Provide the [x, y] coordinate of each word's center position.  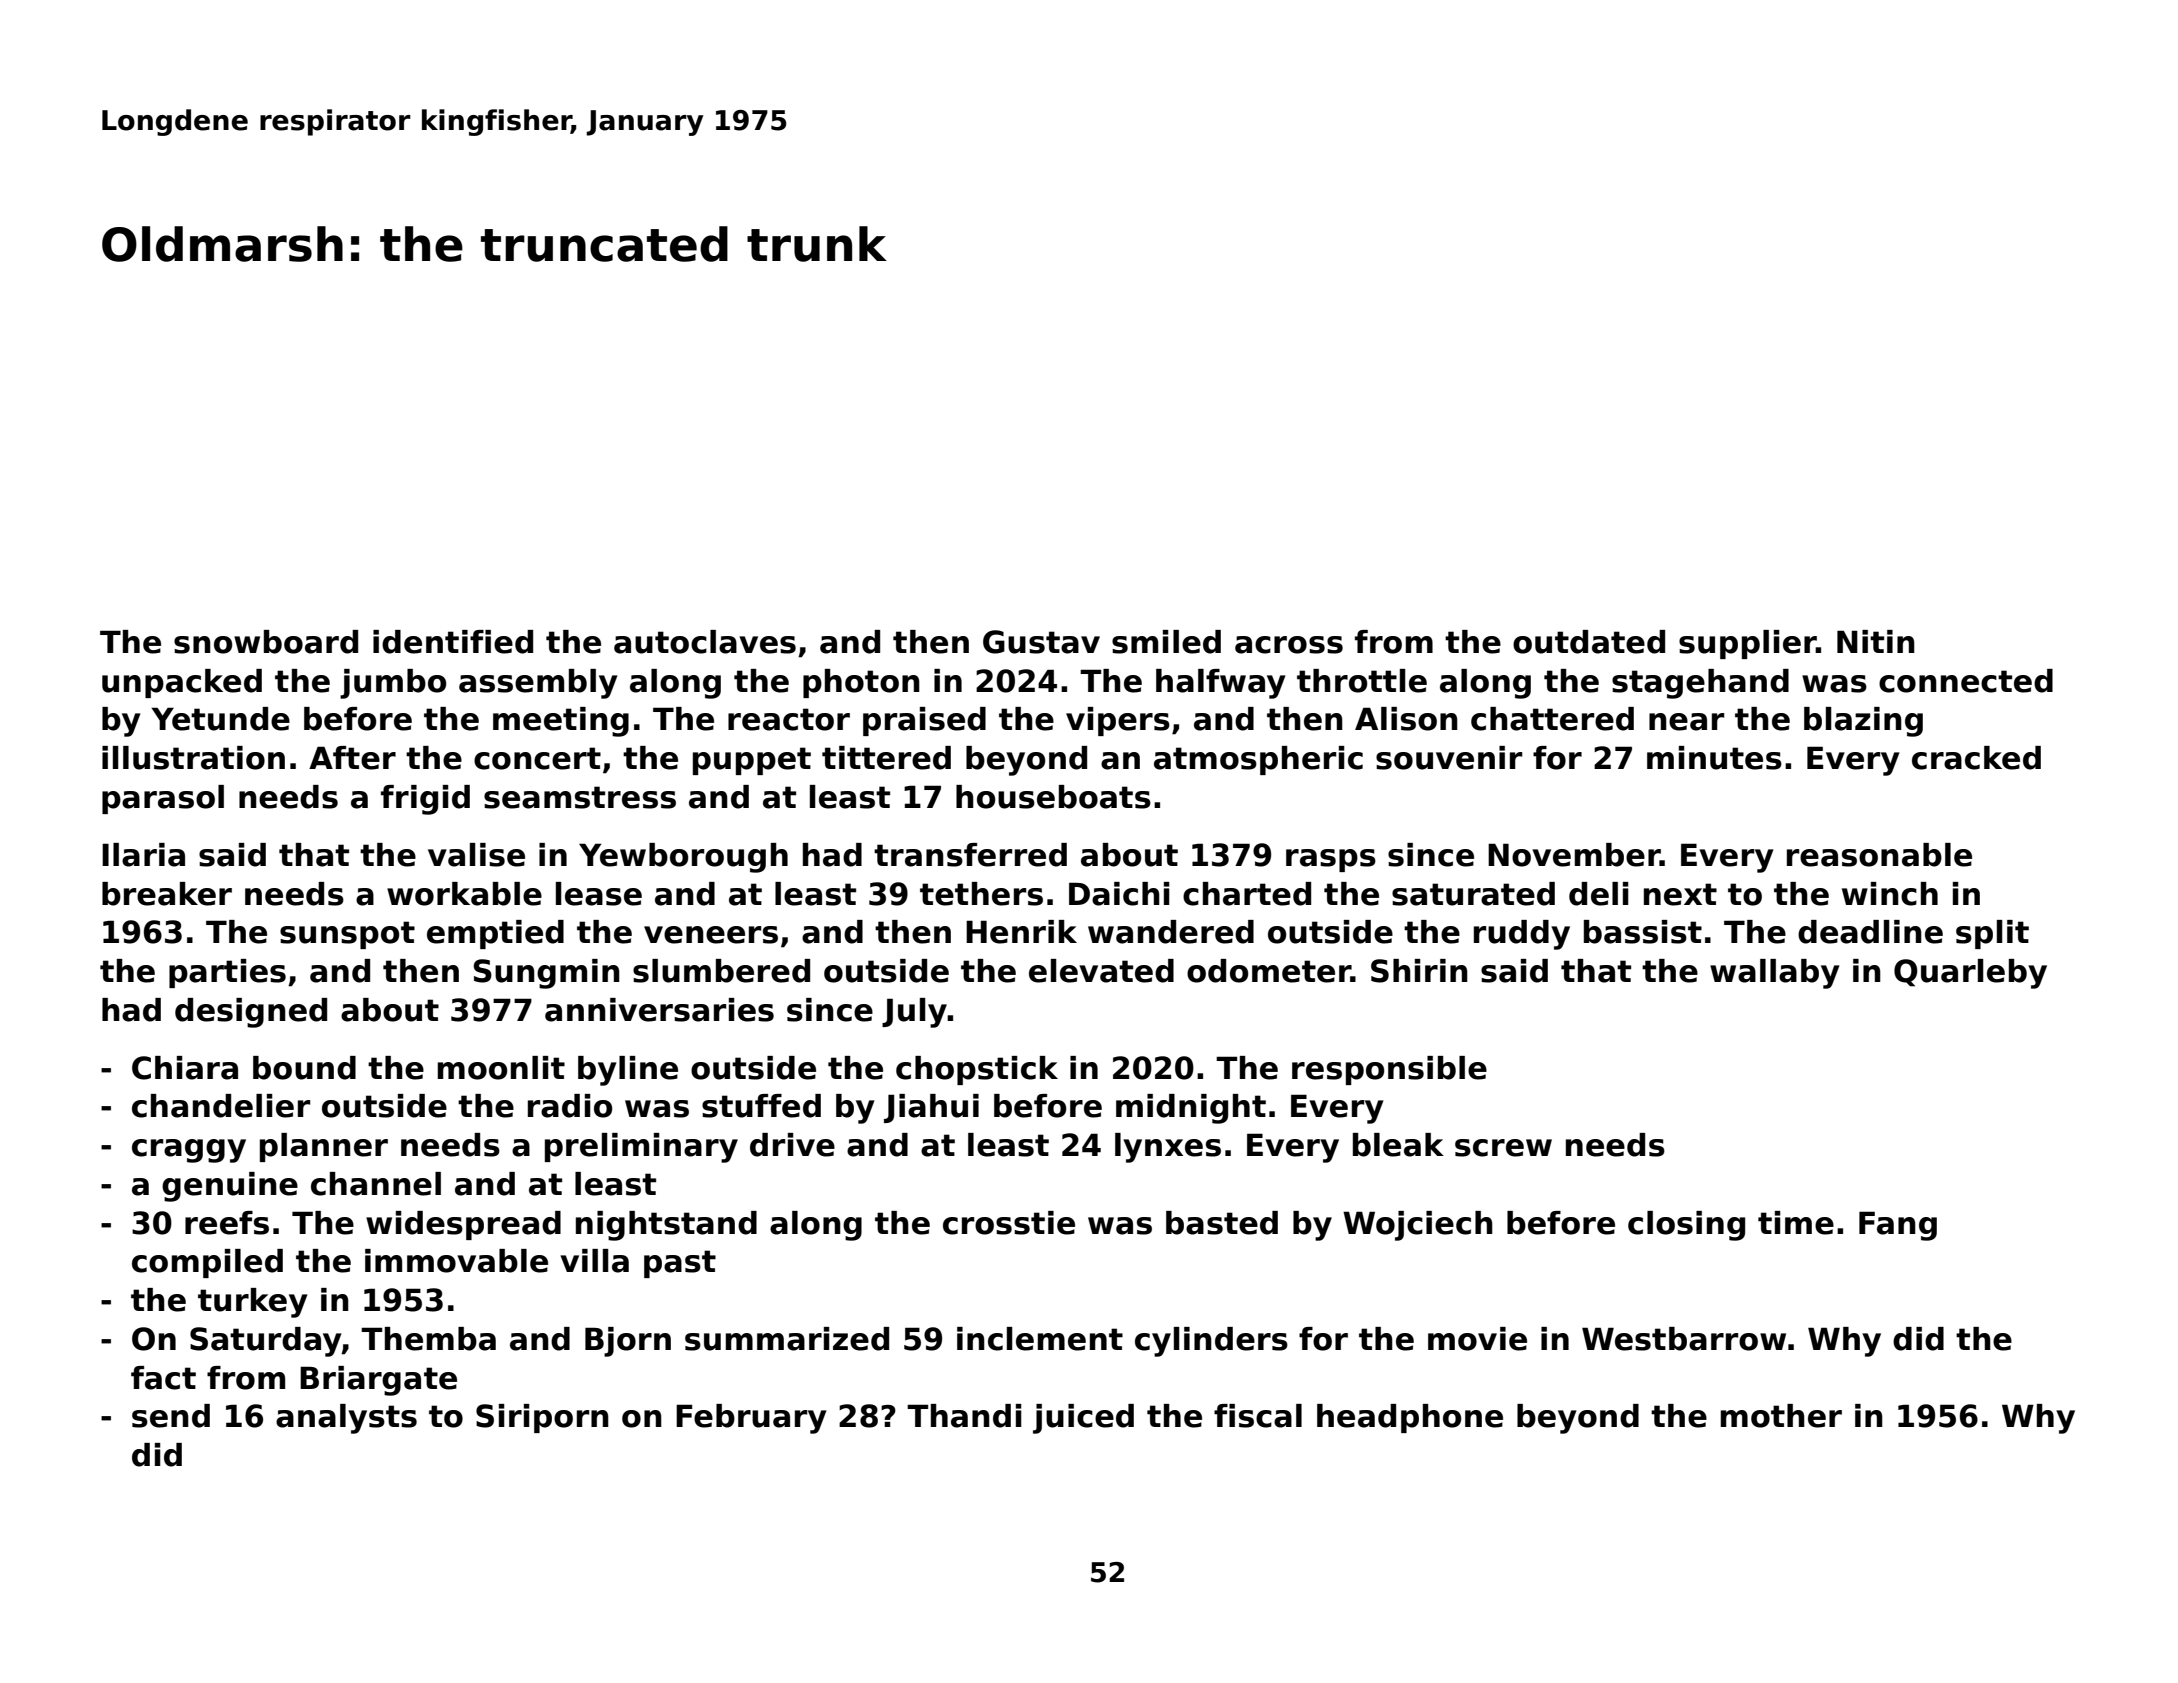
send [171, 1416]
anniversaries [659, 1010]
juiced [1083, 1419]
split [1992, 934]
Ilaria [143, 855]
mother [1781, 1416]
